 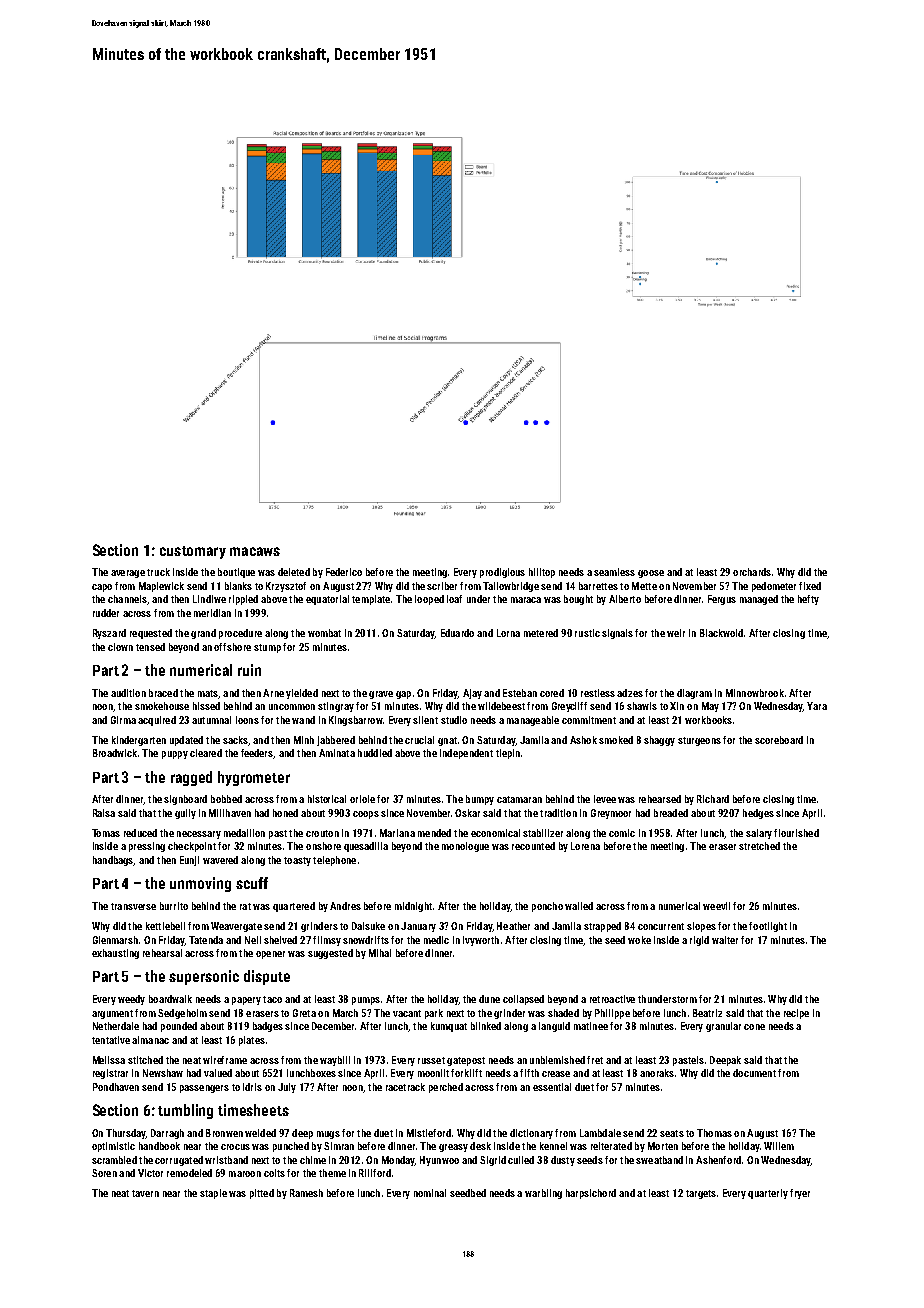 I want to click on anoraks, so click(x=657, y=1073).
